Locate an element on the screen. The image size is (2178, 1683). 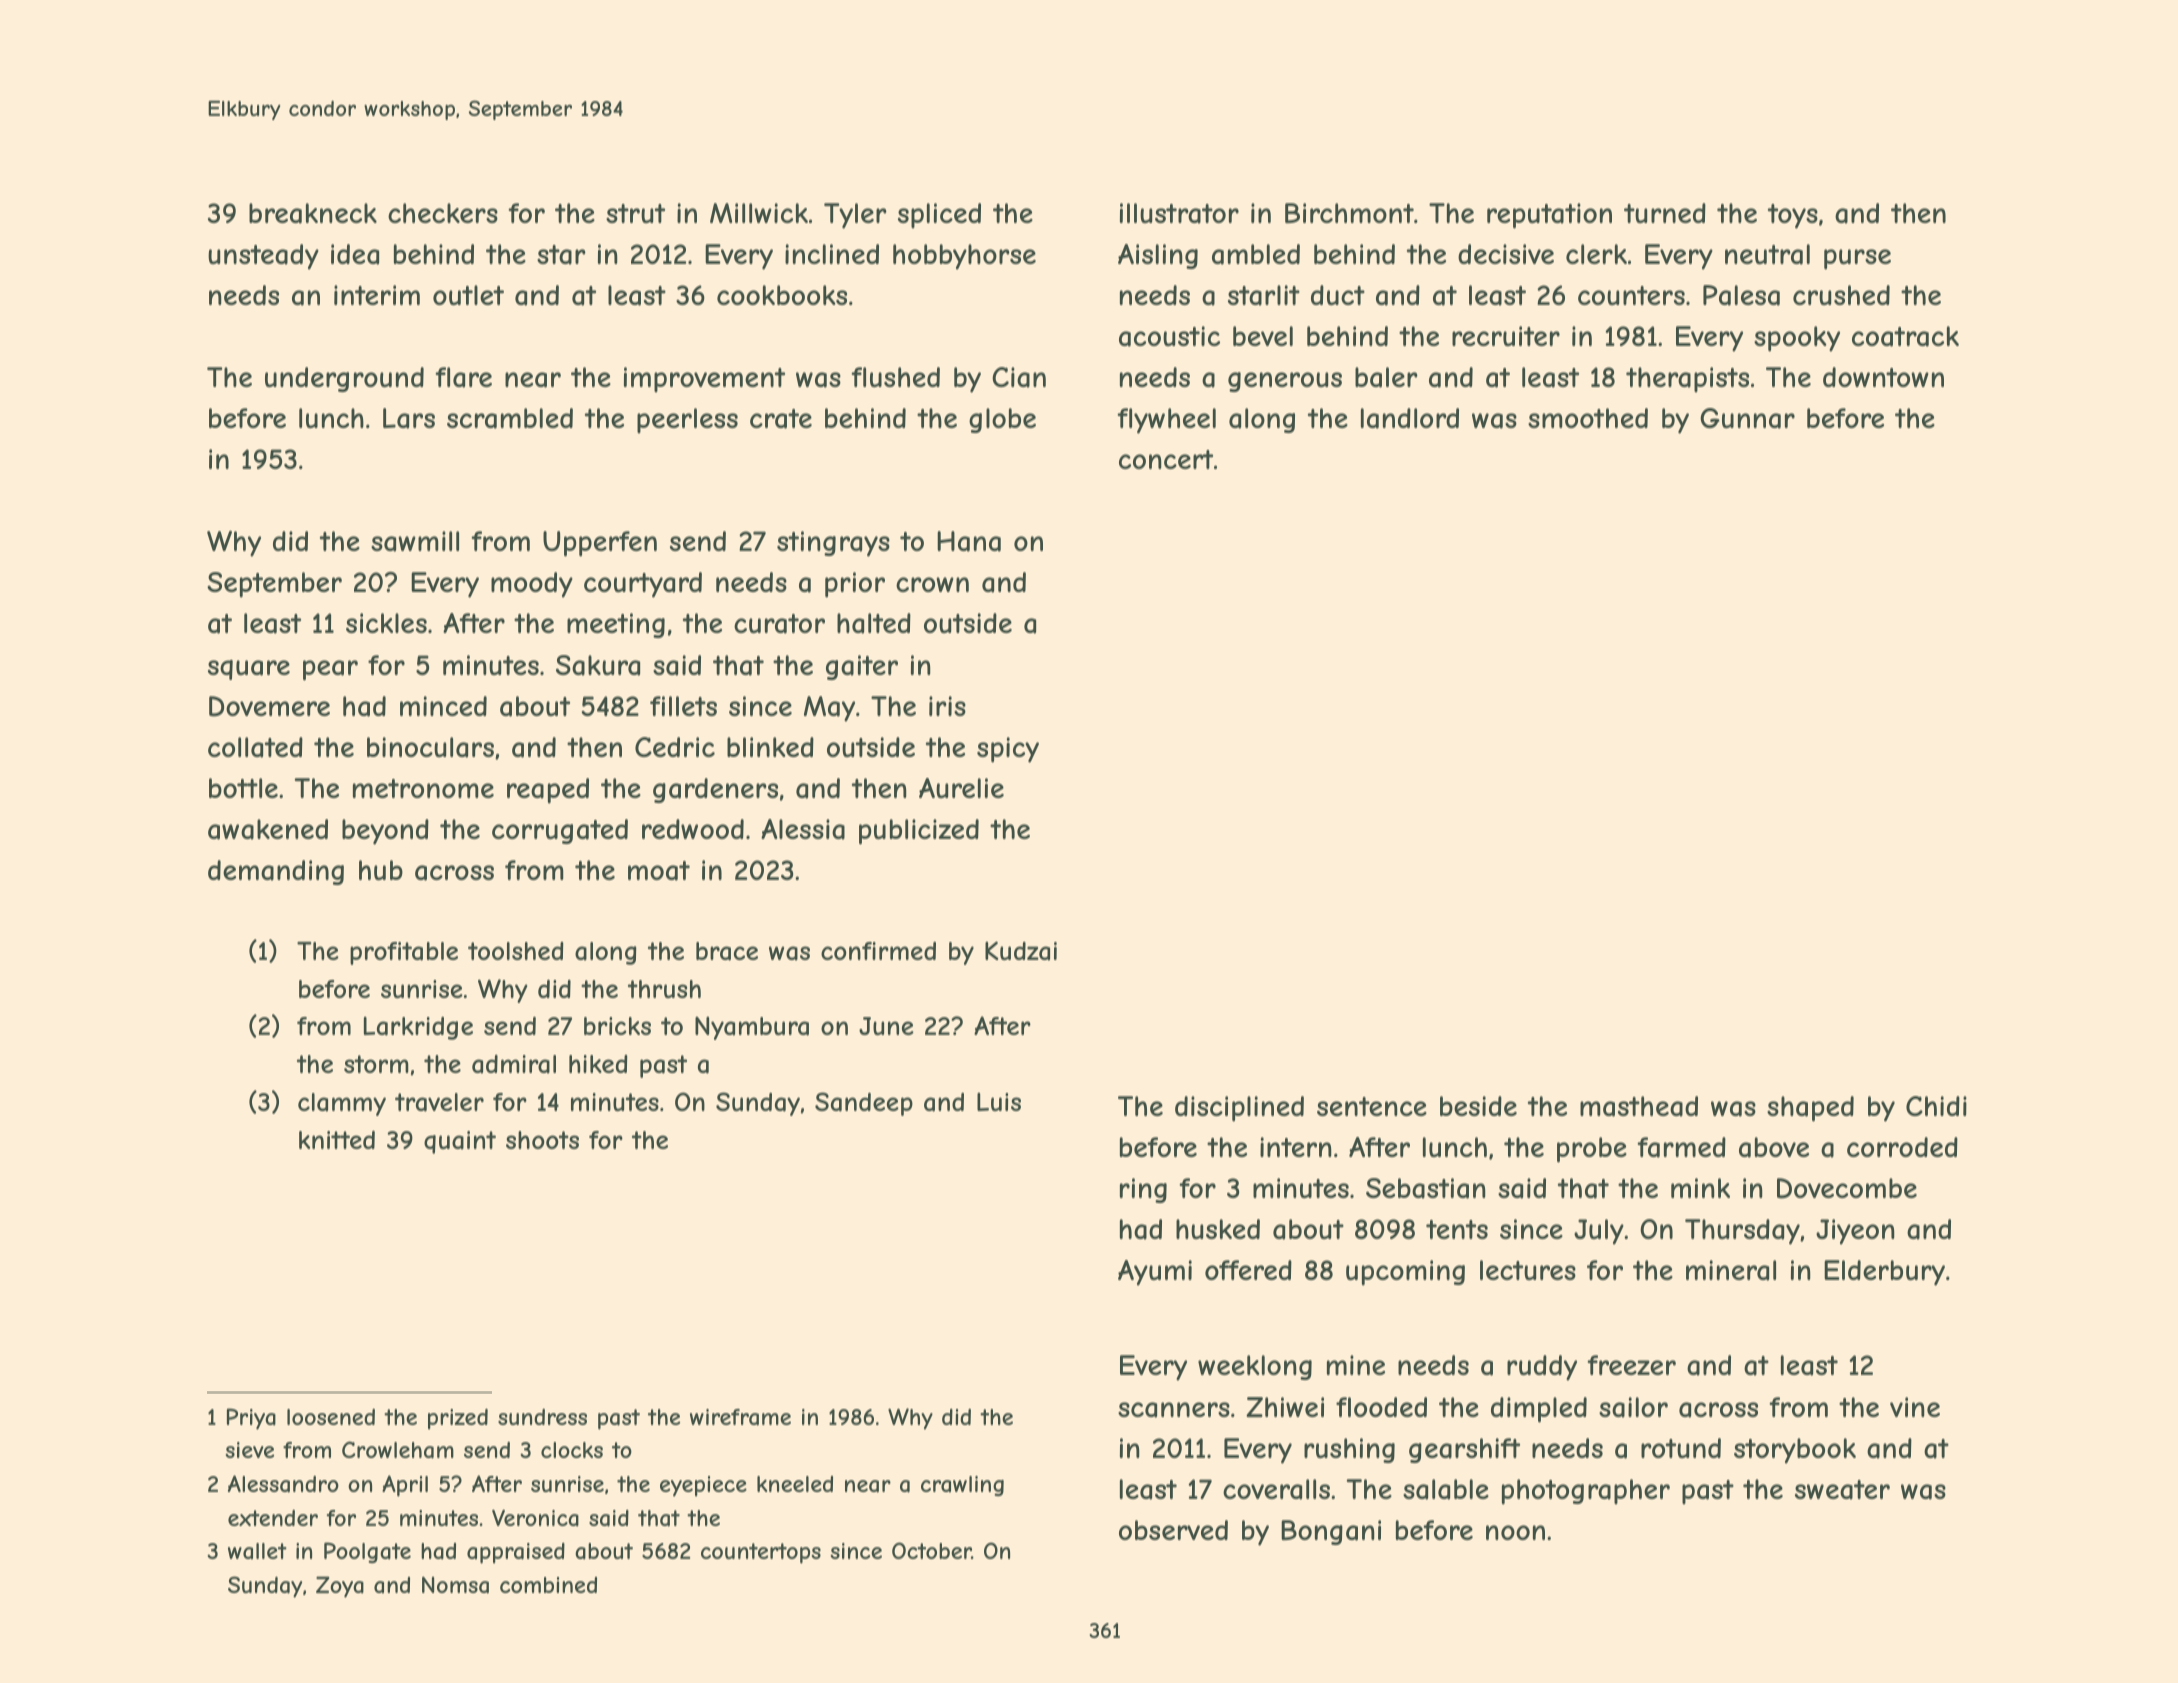
crown is located at coordinates (932, 584).
